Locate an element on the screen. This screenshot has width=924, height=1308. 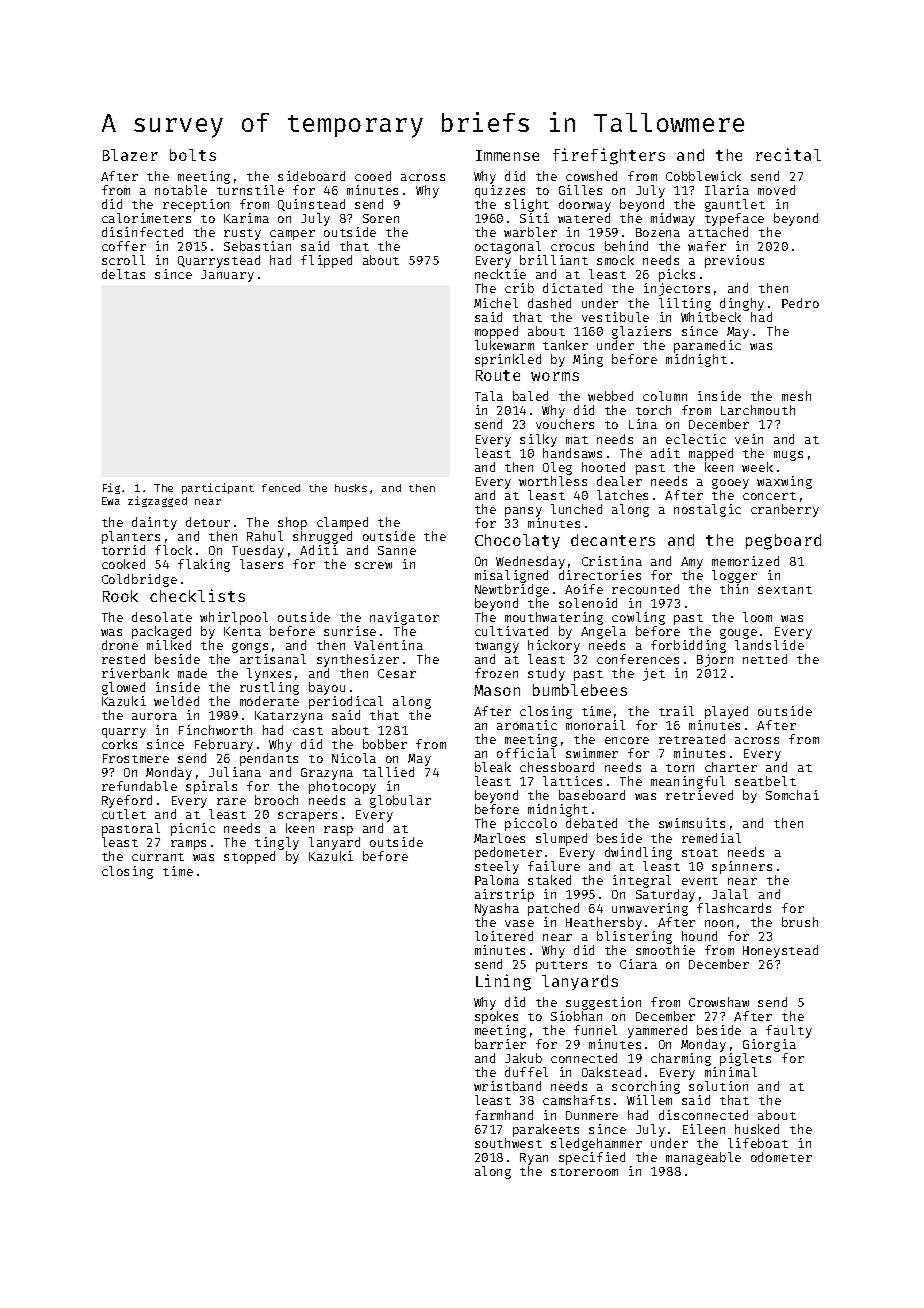
misaligned is located at coordinates (511, 576).
